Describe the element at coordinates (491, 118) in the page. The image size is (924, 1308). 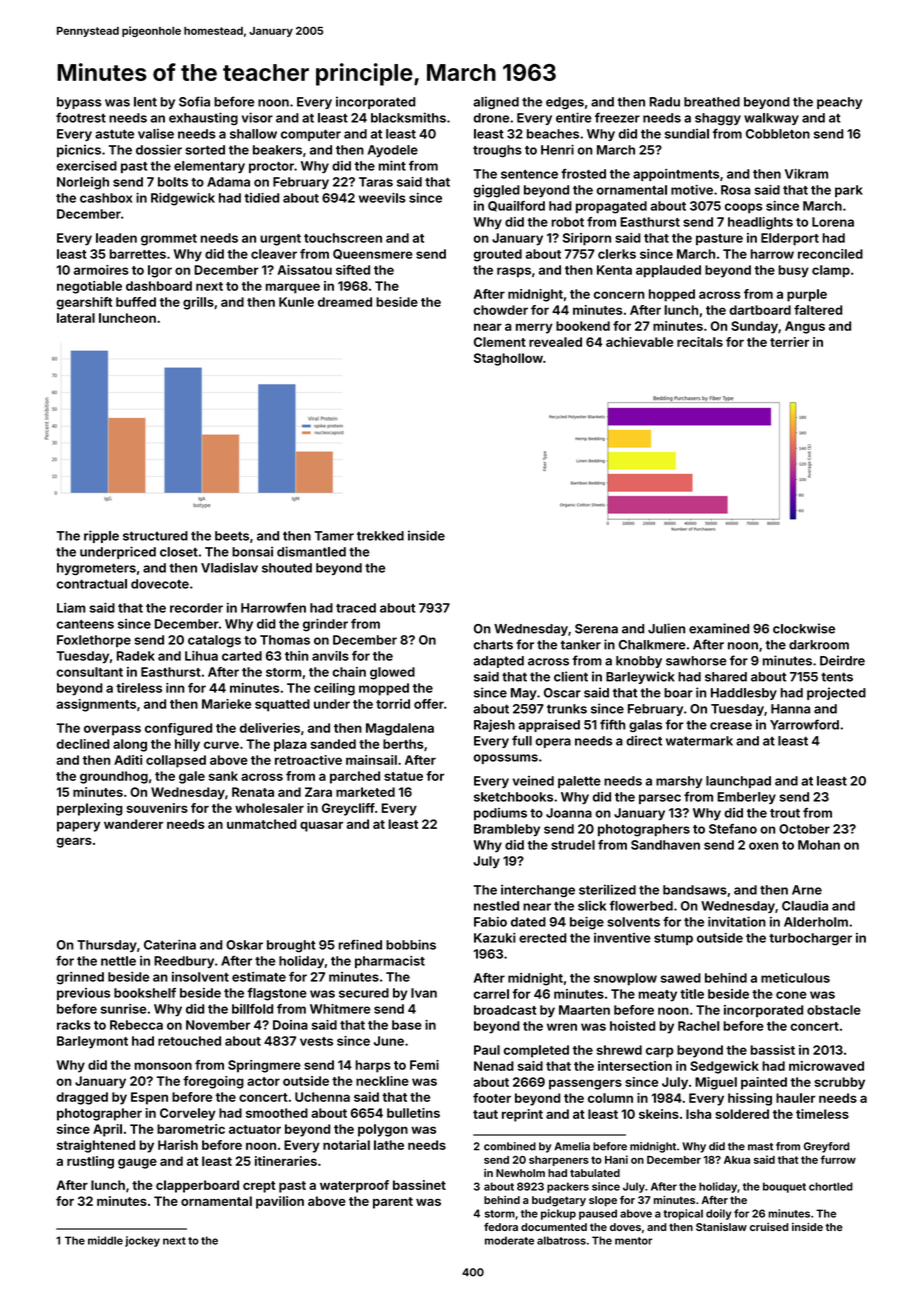
I see `drone` at that location.
